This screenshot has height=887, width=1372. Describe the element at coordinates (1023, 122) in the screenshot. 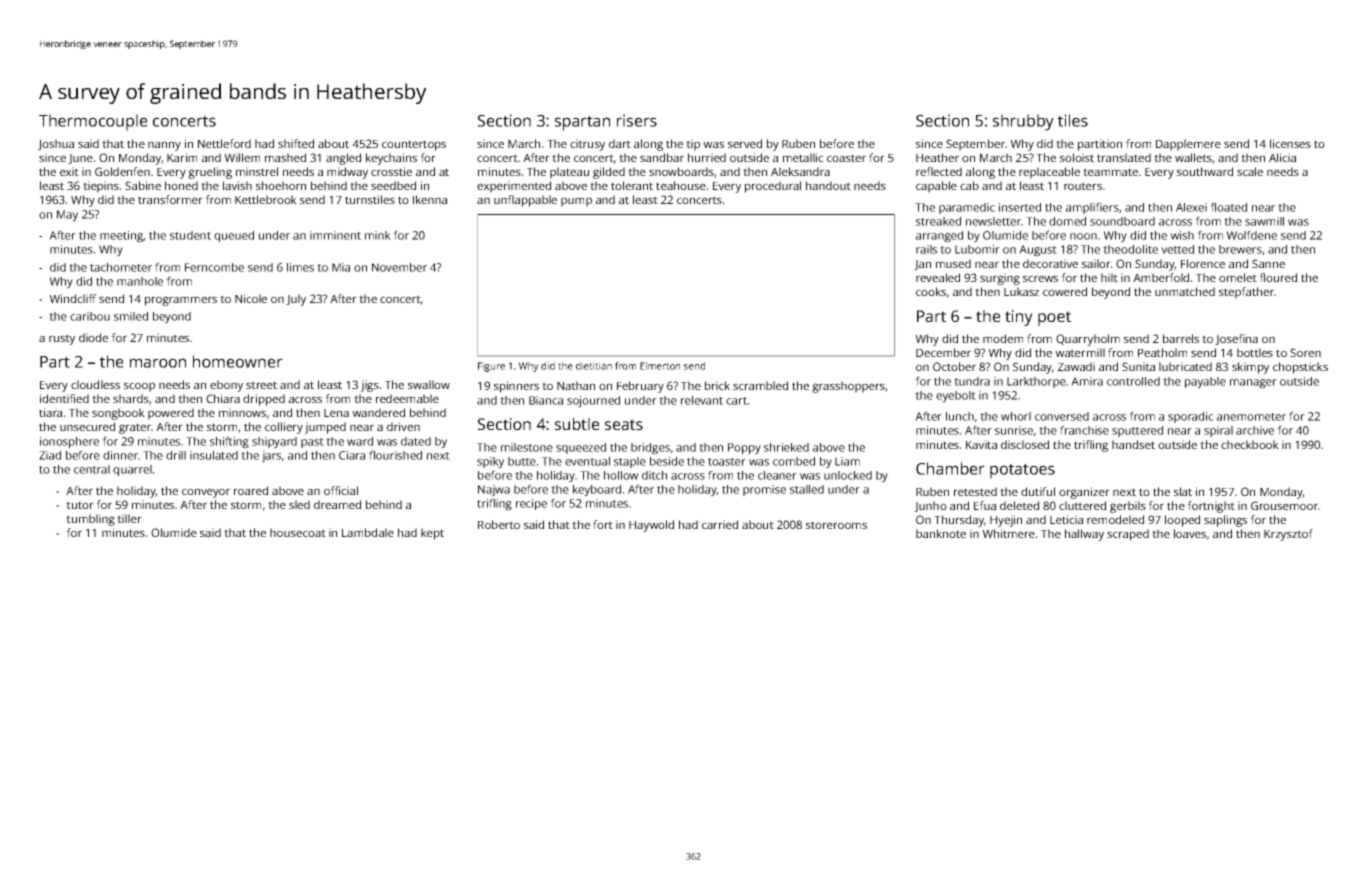

I see `shrubby` at that location.
